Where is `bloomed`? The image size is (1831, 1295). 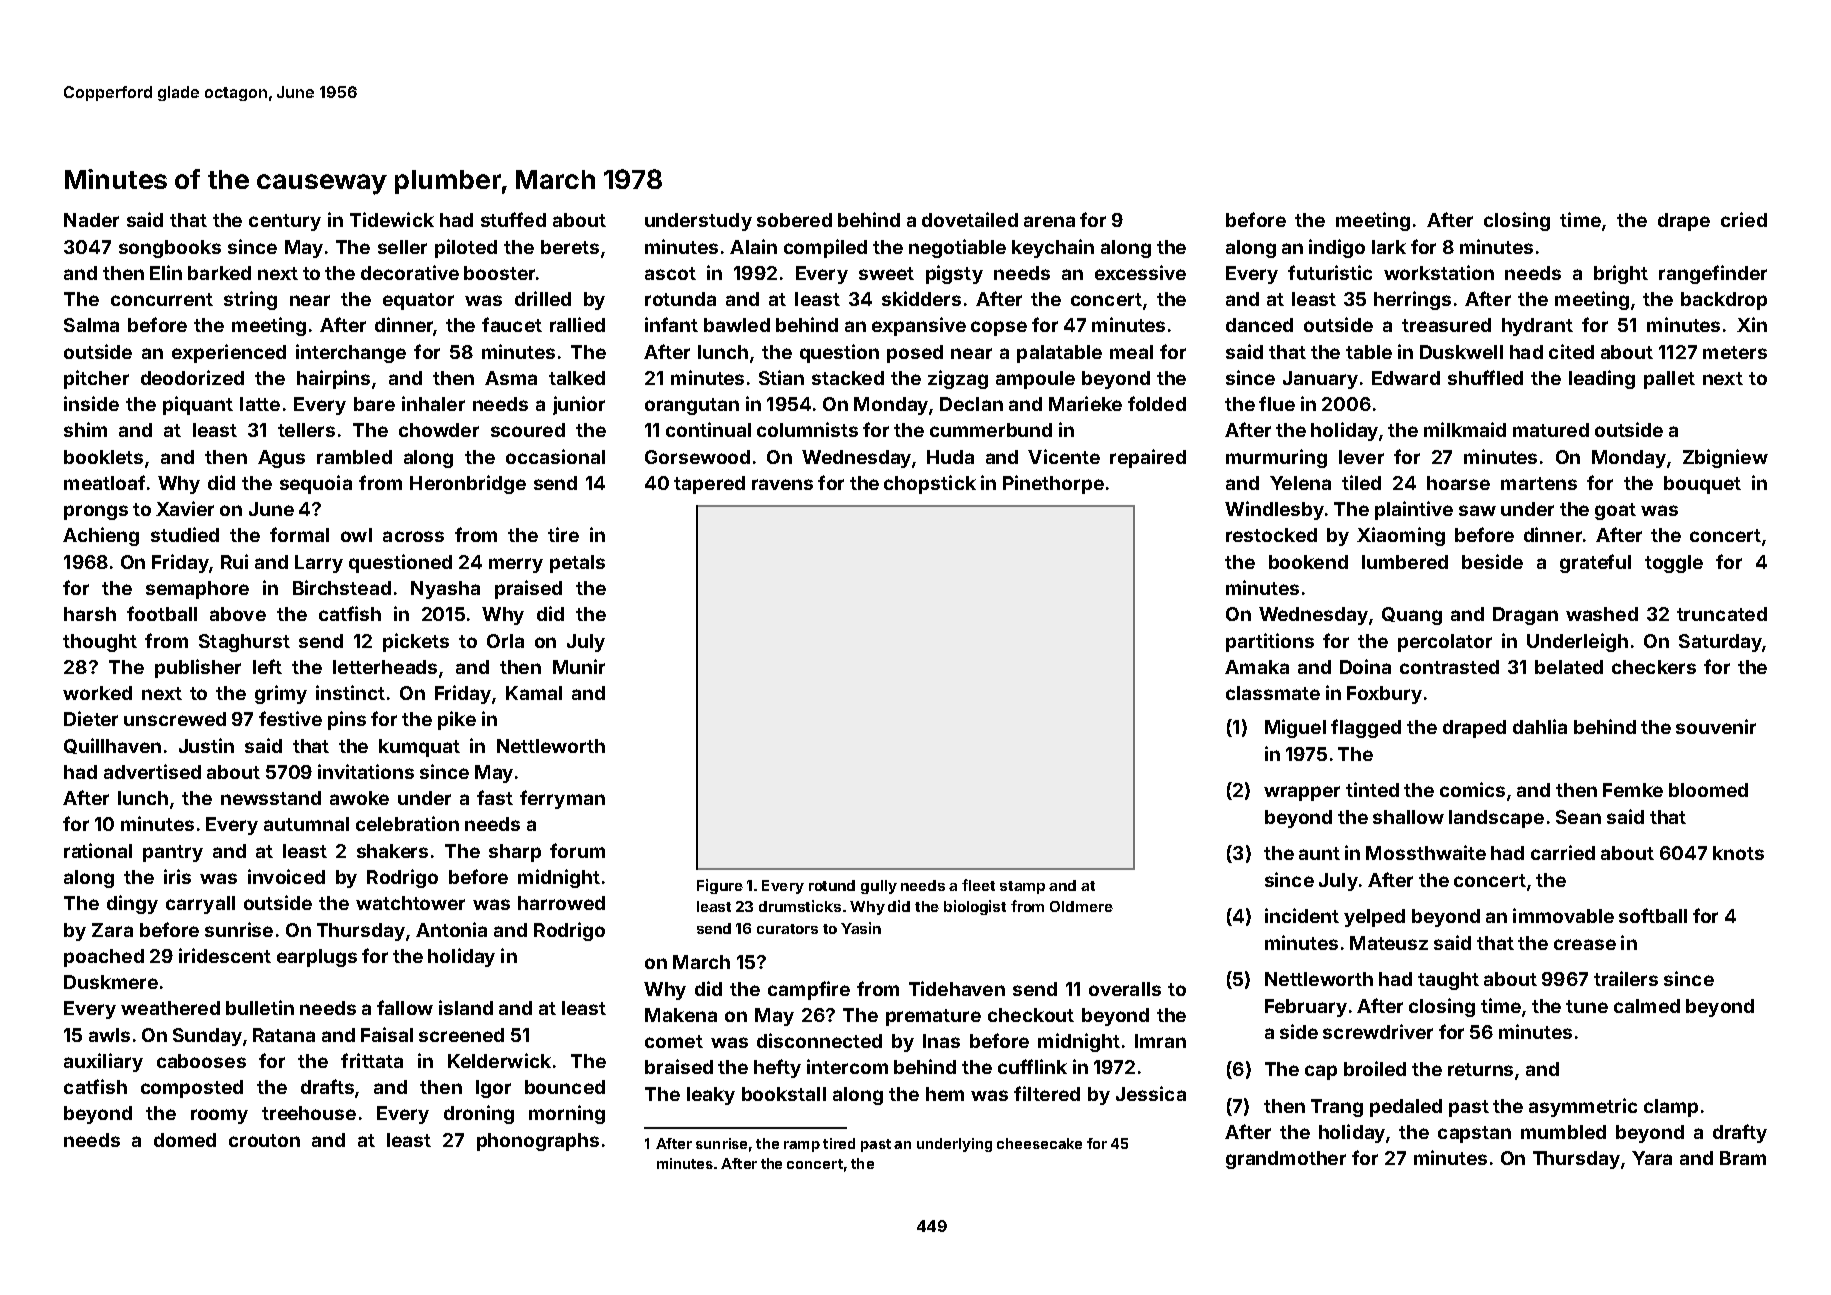
bloomed is located at coordinates (1708, 790).
